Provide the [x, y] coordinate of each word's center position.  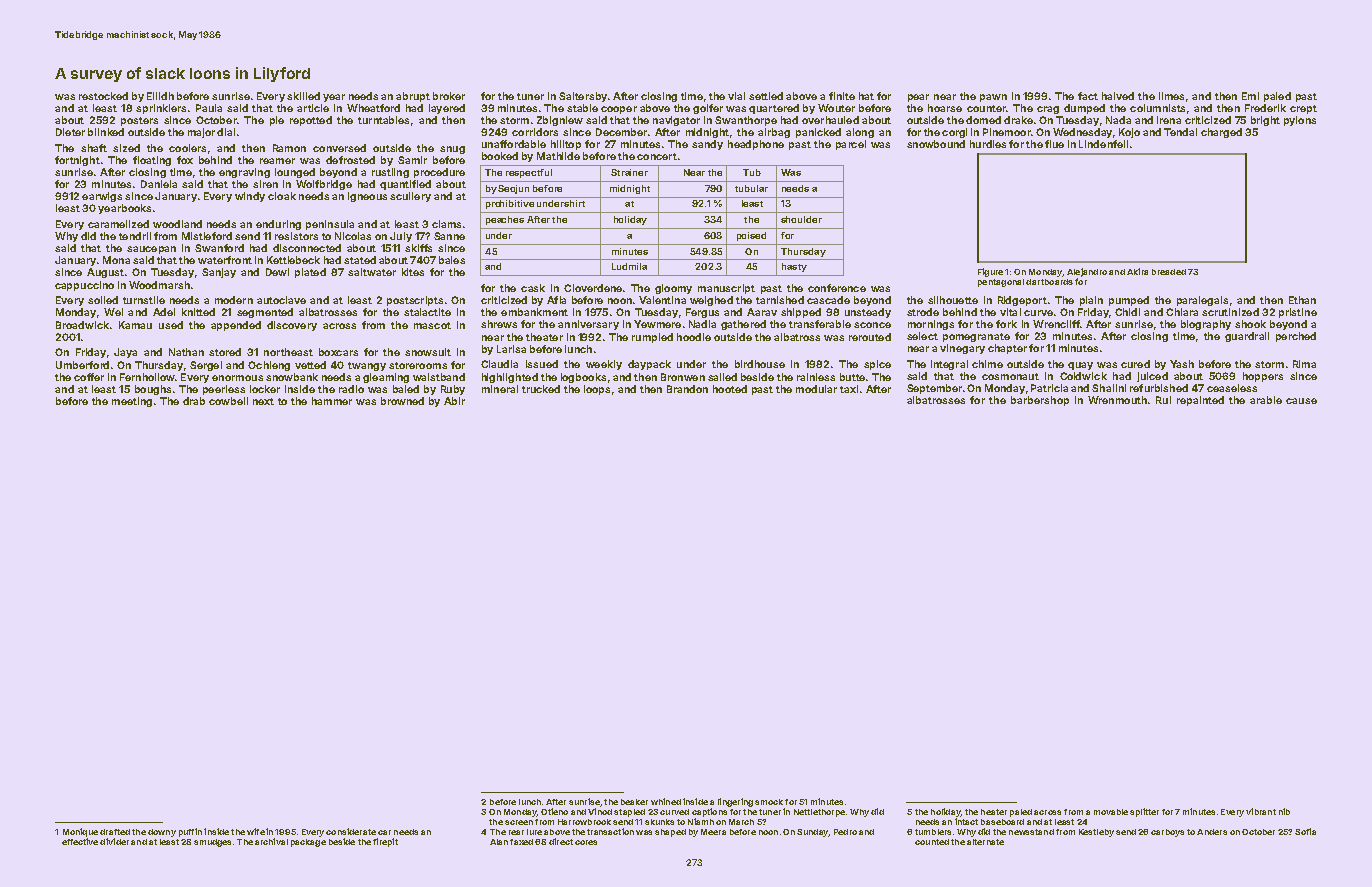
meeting [132, 402]
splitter [1144, 812]
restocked [103, 96]
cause [1301, 401]
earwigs [102, 197]
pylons [1300, 121]
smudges [212, 843]
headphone [756, 145]
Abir [454, 401]
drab [194, 401]
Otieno [554, 811]
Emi [1250, 96]
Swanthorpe [746, 121]
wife [256, 831]
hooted [730, 389]
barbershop [1040, 401]
